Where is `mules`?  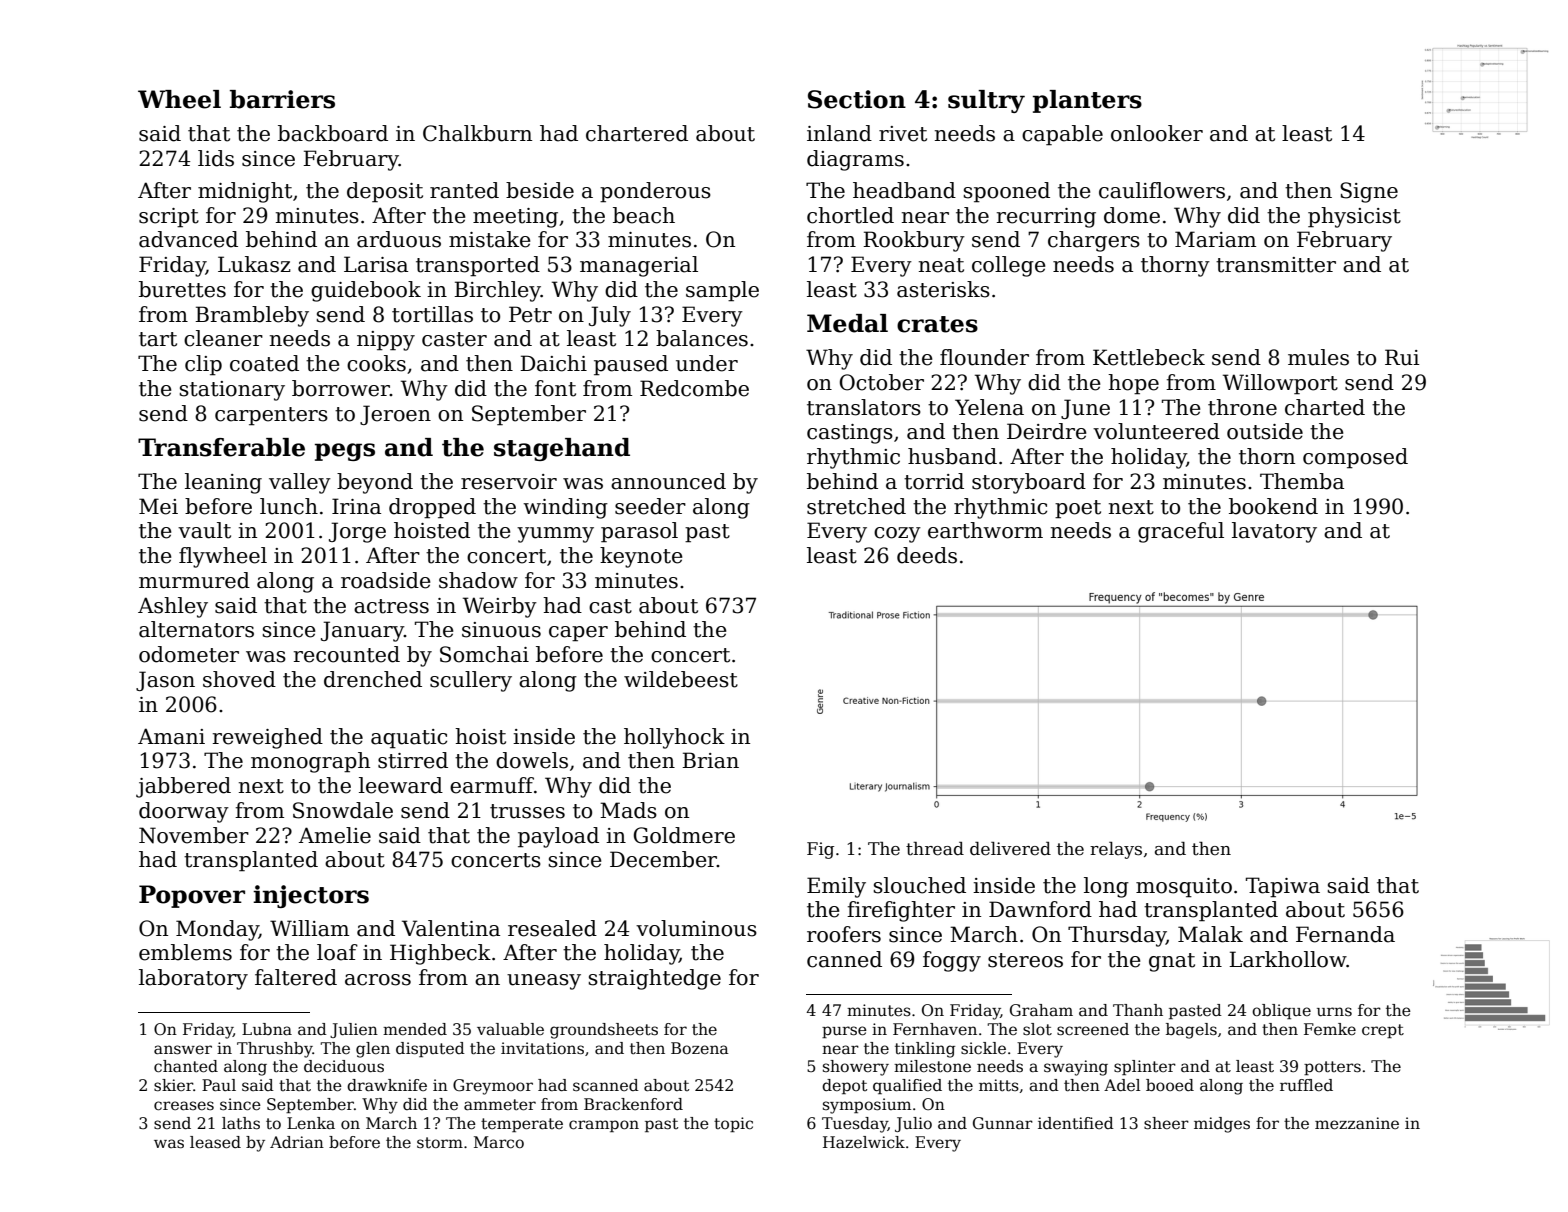
mules is located at coordinates (1318, 357).
